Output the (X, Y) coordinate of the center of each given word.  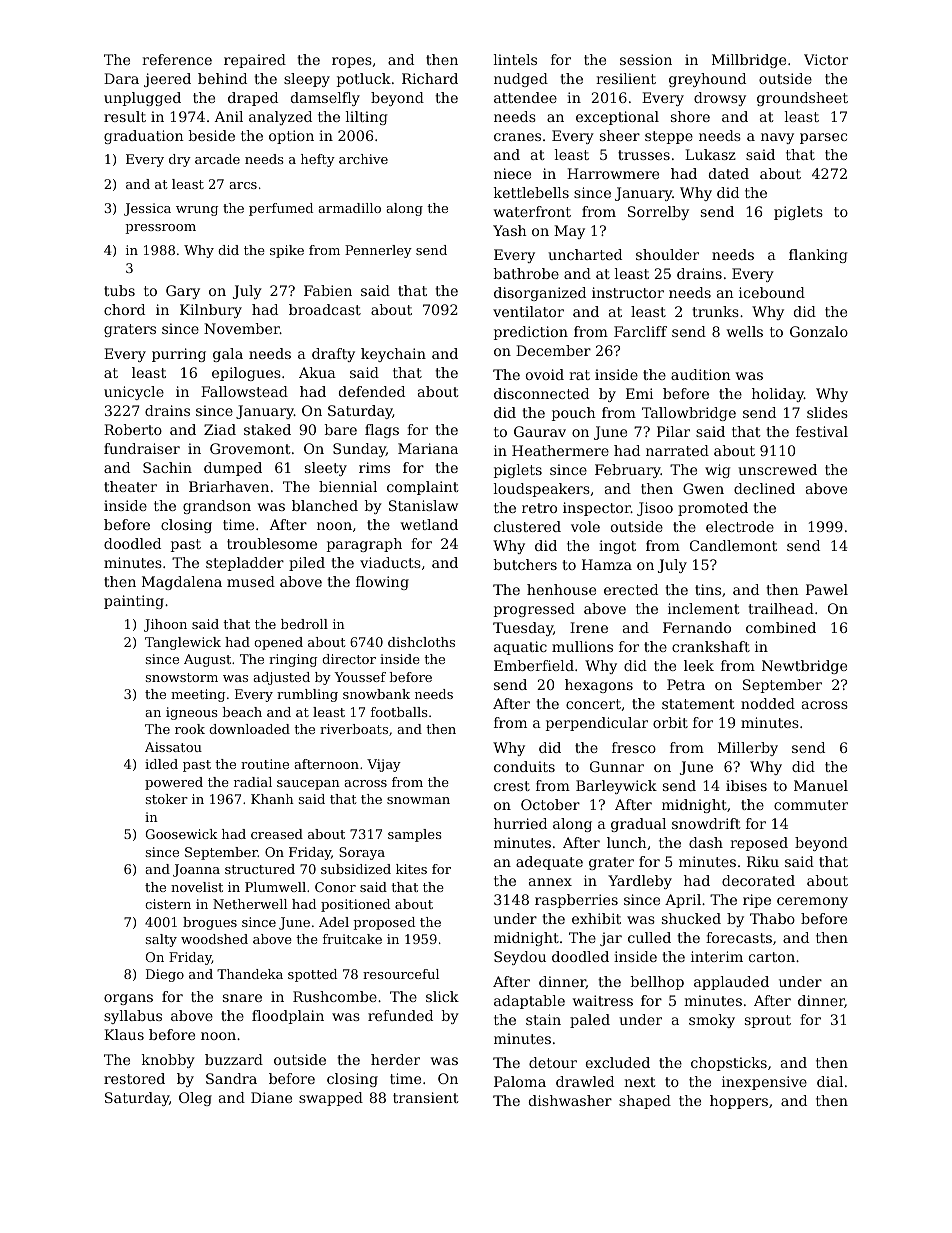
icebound (772, 292)
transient (426, 1097)
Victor (826, 59)
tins (708, 589)
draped (253, 99)
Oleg (195, 1099)
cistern (168, 904)
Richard (430, 78)
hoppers (739, 1102)
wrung (197, 211)
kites (411, 869)
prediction (531, 333)
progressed (534, 610)
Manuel (821, 785)
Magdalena (182, 583)
